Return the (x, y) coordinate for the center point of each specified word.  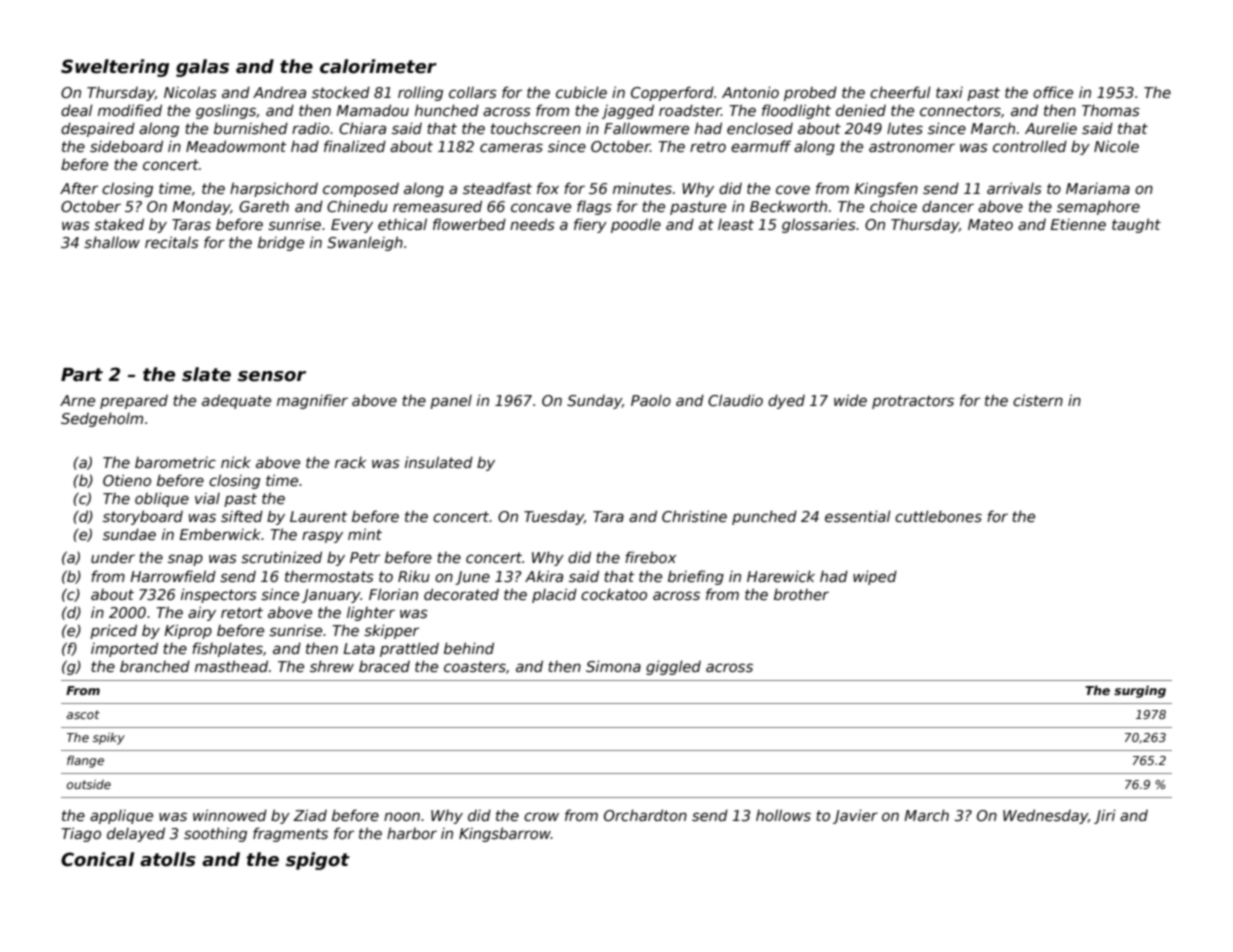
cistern (1038, 400)
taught (1136, 225)
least (736, 224)
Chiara (362, 128)
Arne (77, 400)
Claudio (735, 400)
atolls (168, 859)
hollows (783, 815)
